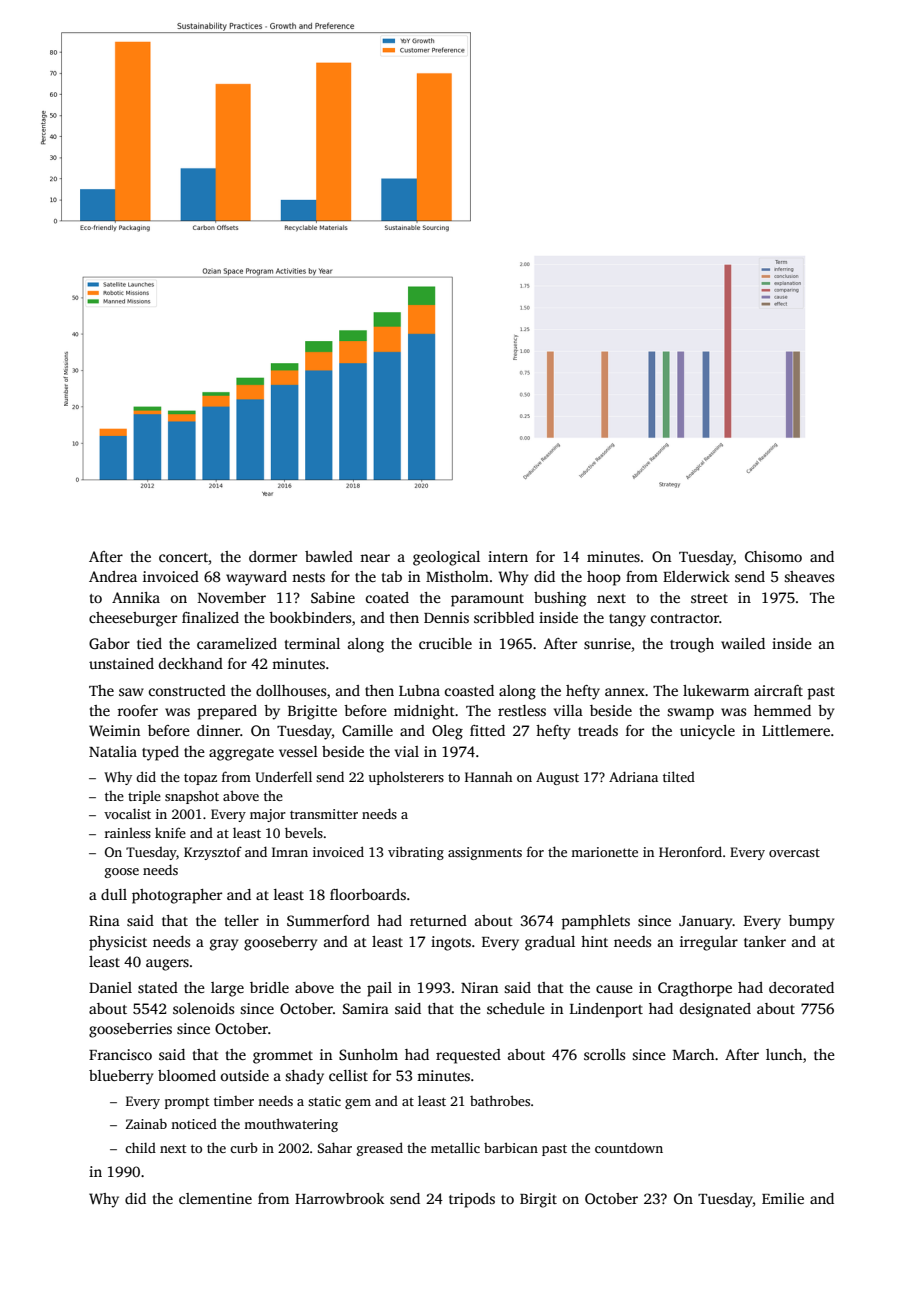 The height and width of the screenshot is (1308, 924). I want to click on Imran, so click(290, 852).
